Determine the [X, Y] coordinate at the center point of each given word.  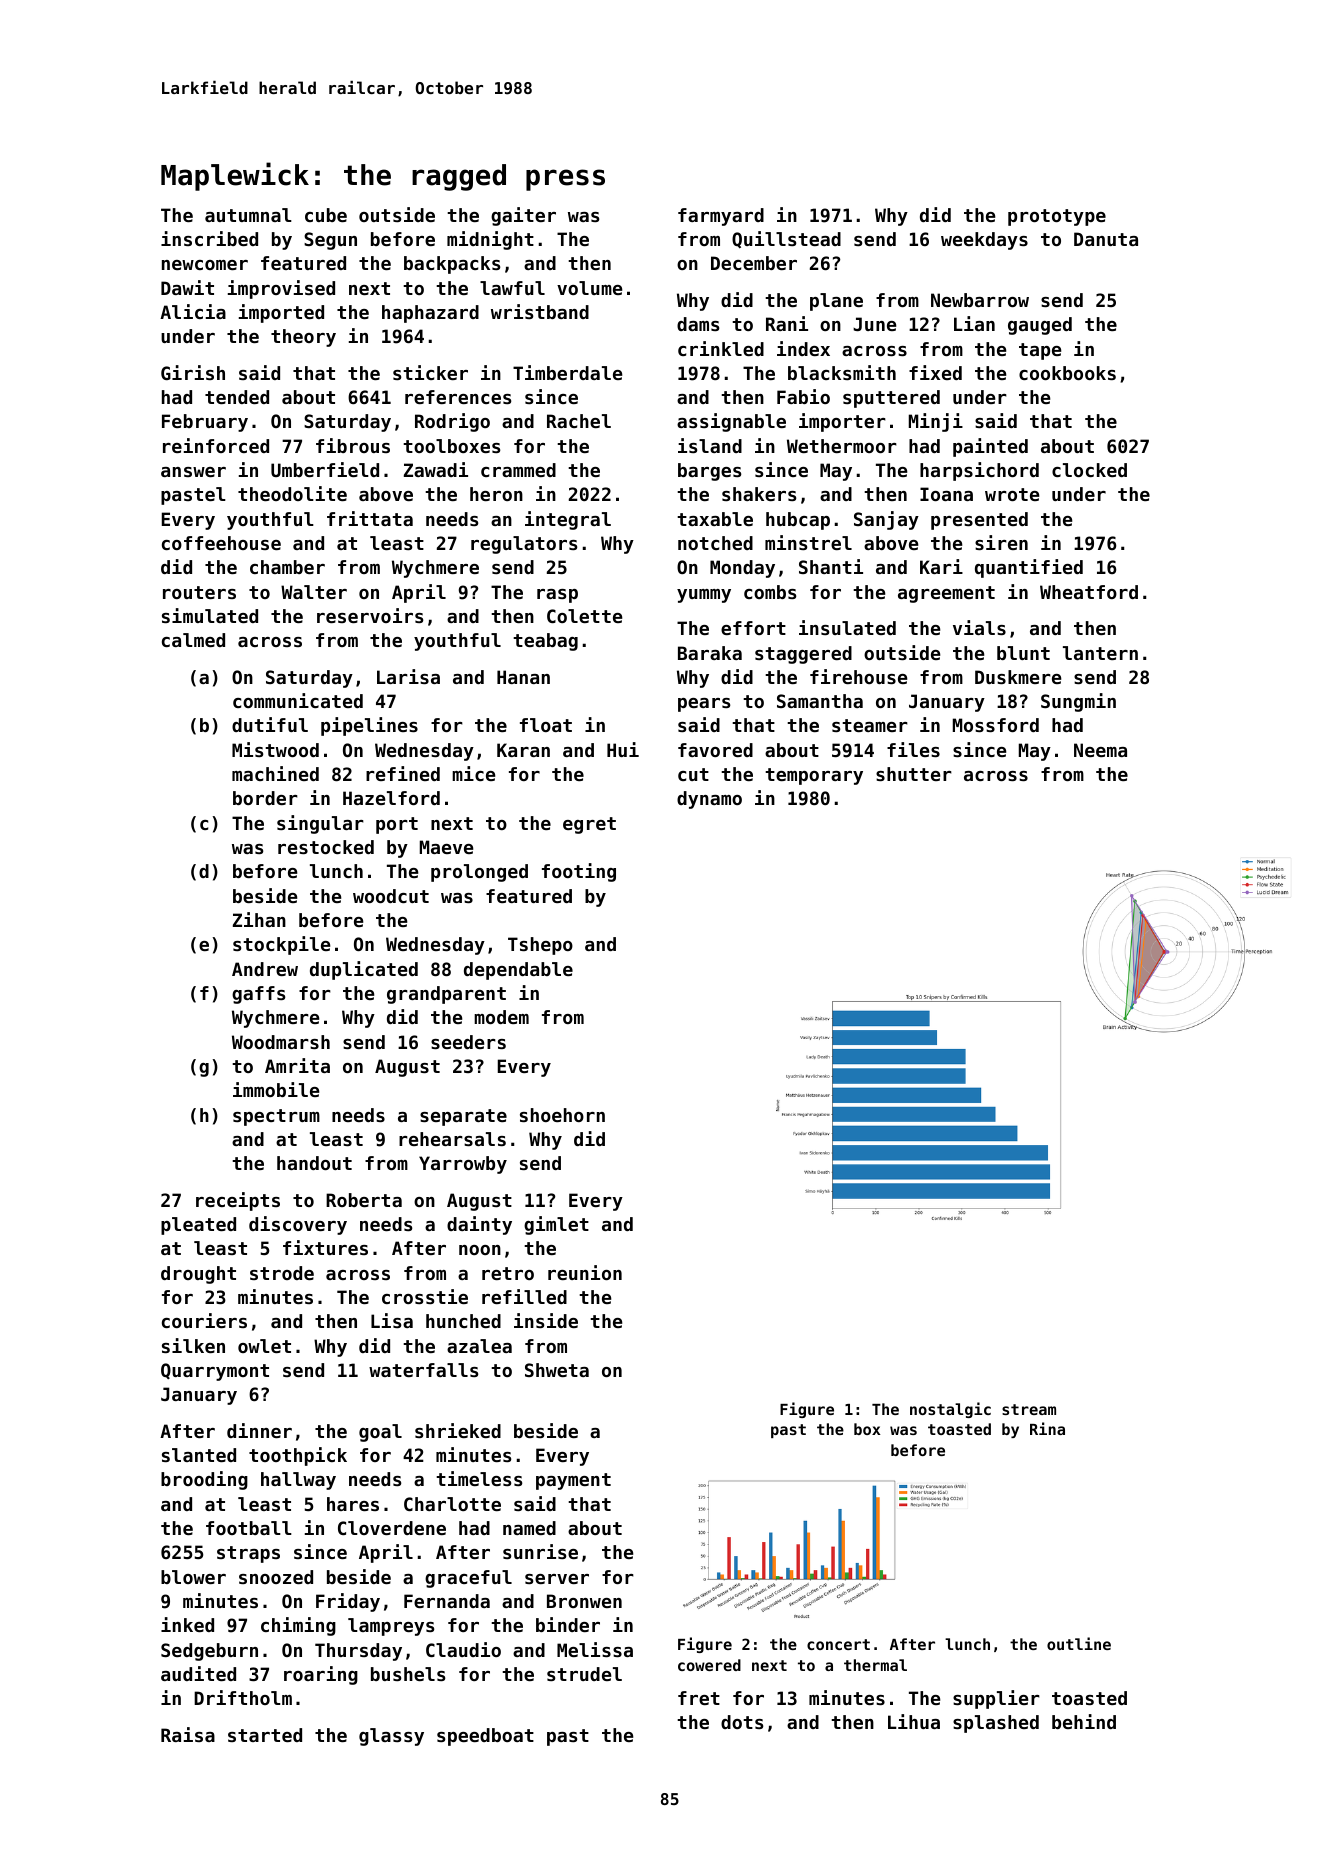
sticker [430, 372]
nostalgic [950, 1410]
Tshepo [540, 946]
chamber [287, 567]
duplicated [364, 970]
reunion [585, 1272]
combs [770, 592]
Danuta [1106, 239]
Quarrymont [215, 1372]
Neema [1100, 750]
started [265, 1735]
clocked [1089, 470]
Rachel [579, 421]
